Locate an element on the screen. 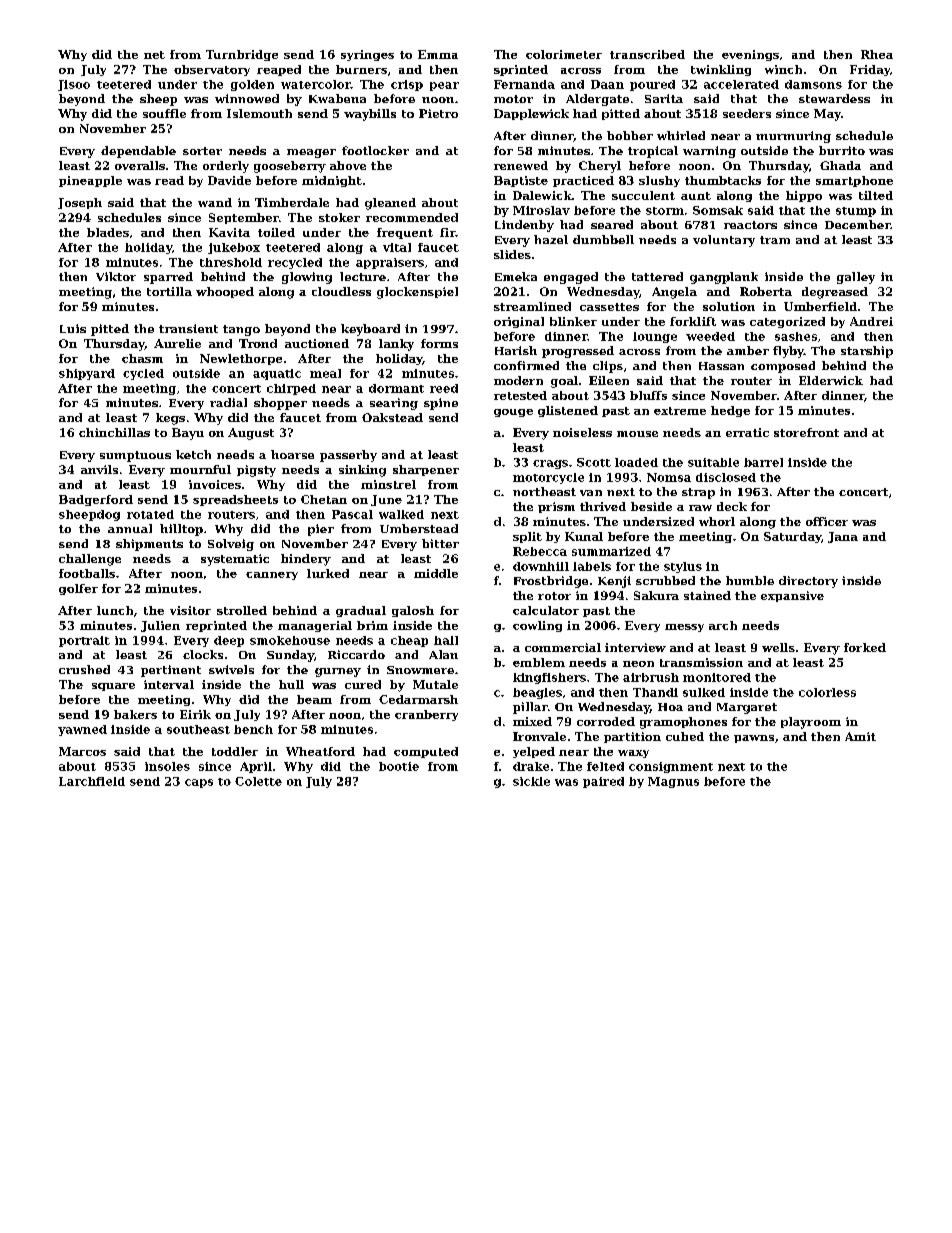 Image resolution: width=952 pixels, height=1233 pixels. original is located at coordinates (519, 322).
